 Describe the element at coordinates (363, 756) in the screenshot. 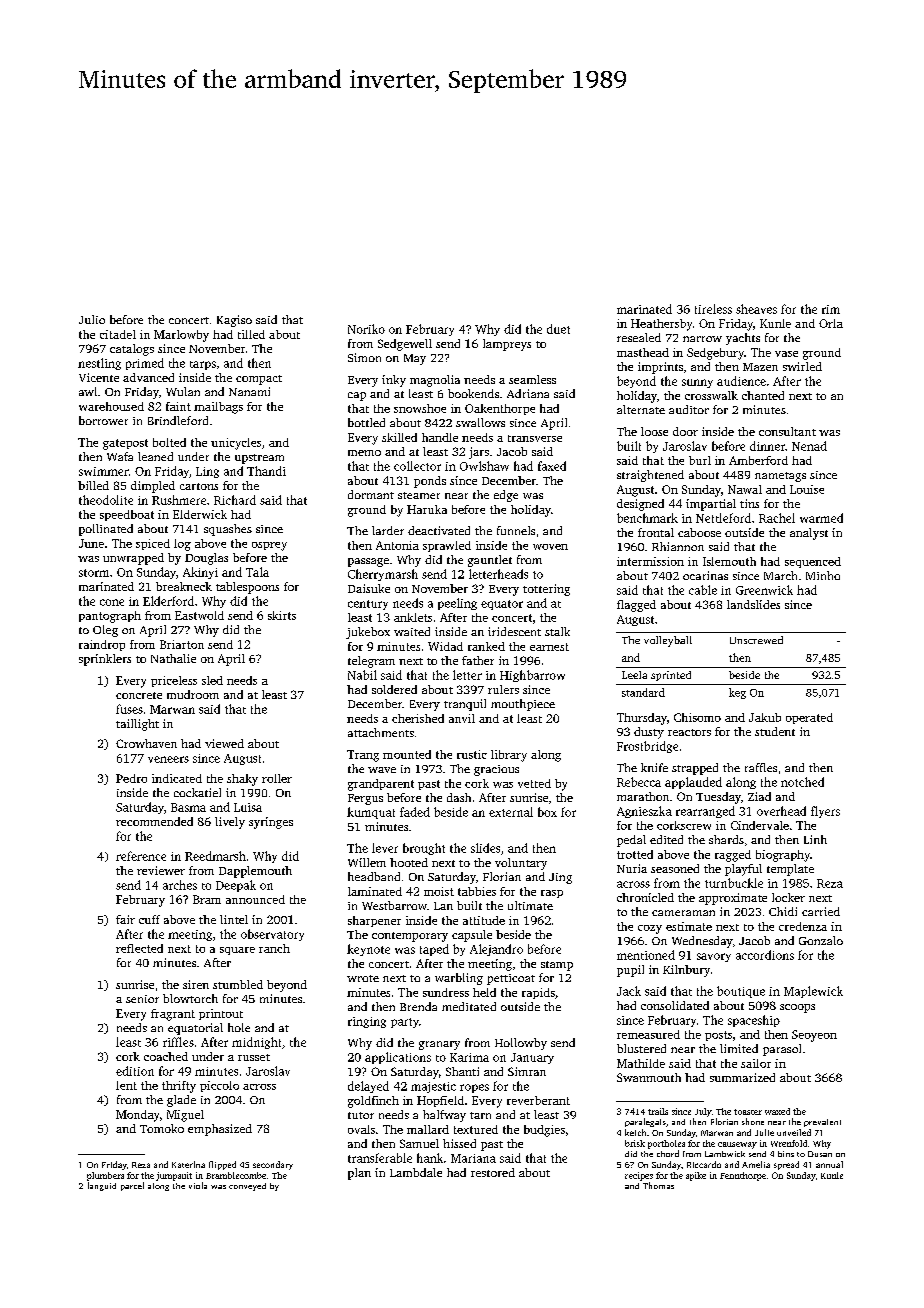

I see `Trang` at that location.
